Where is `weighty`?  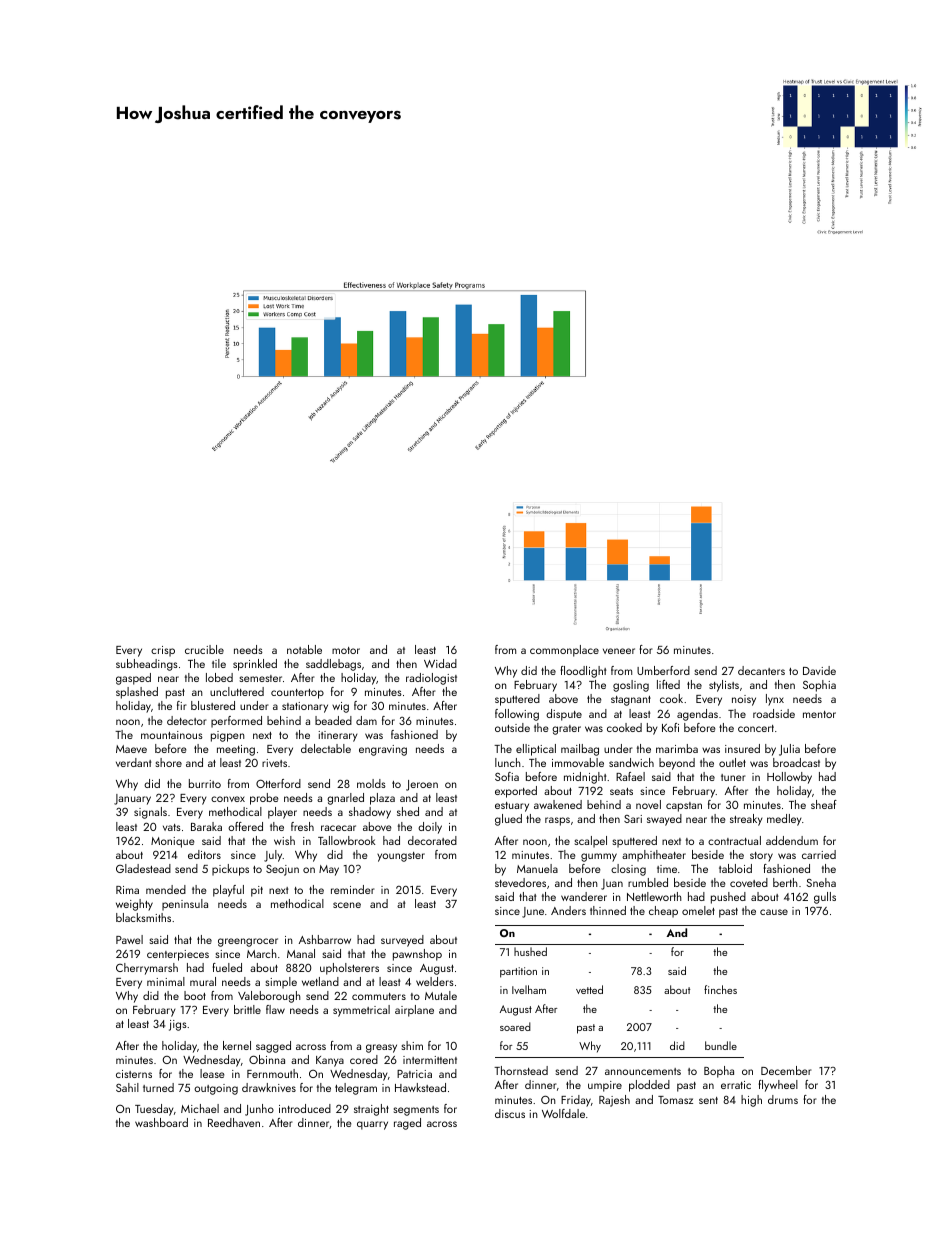 weighty is located at coordinates (134, 905).
